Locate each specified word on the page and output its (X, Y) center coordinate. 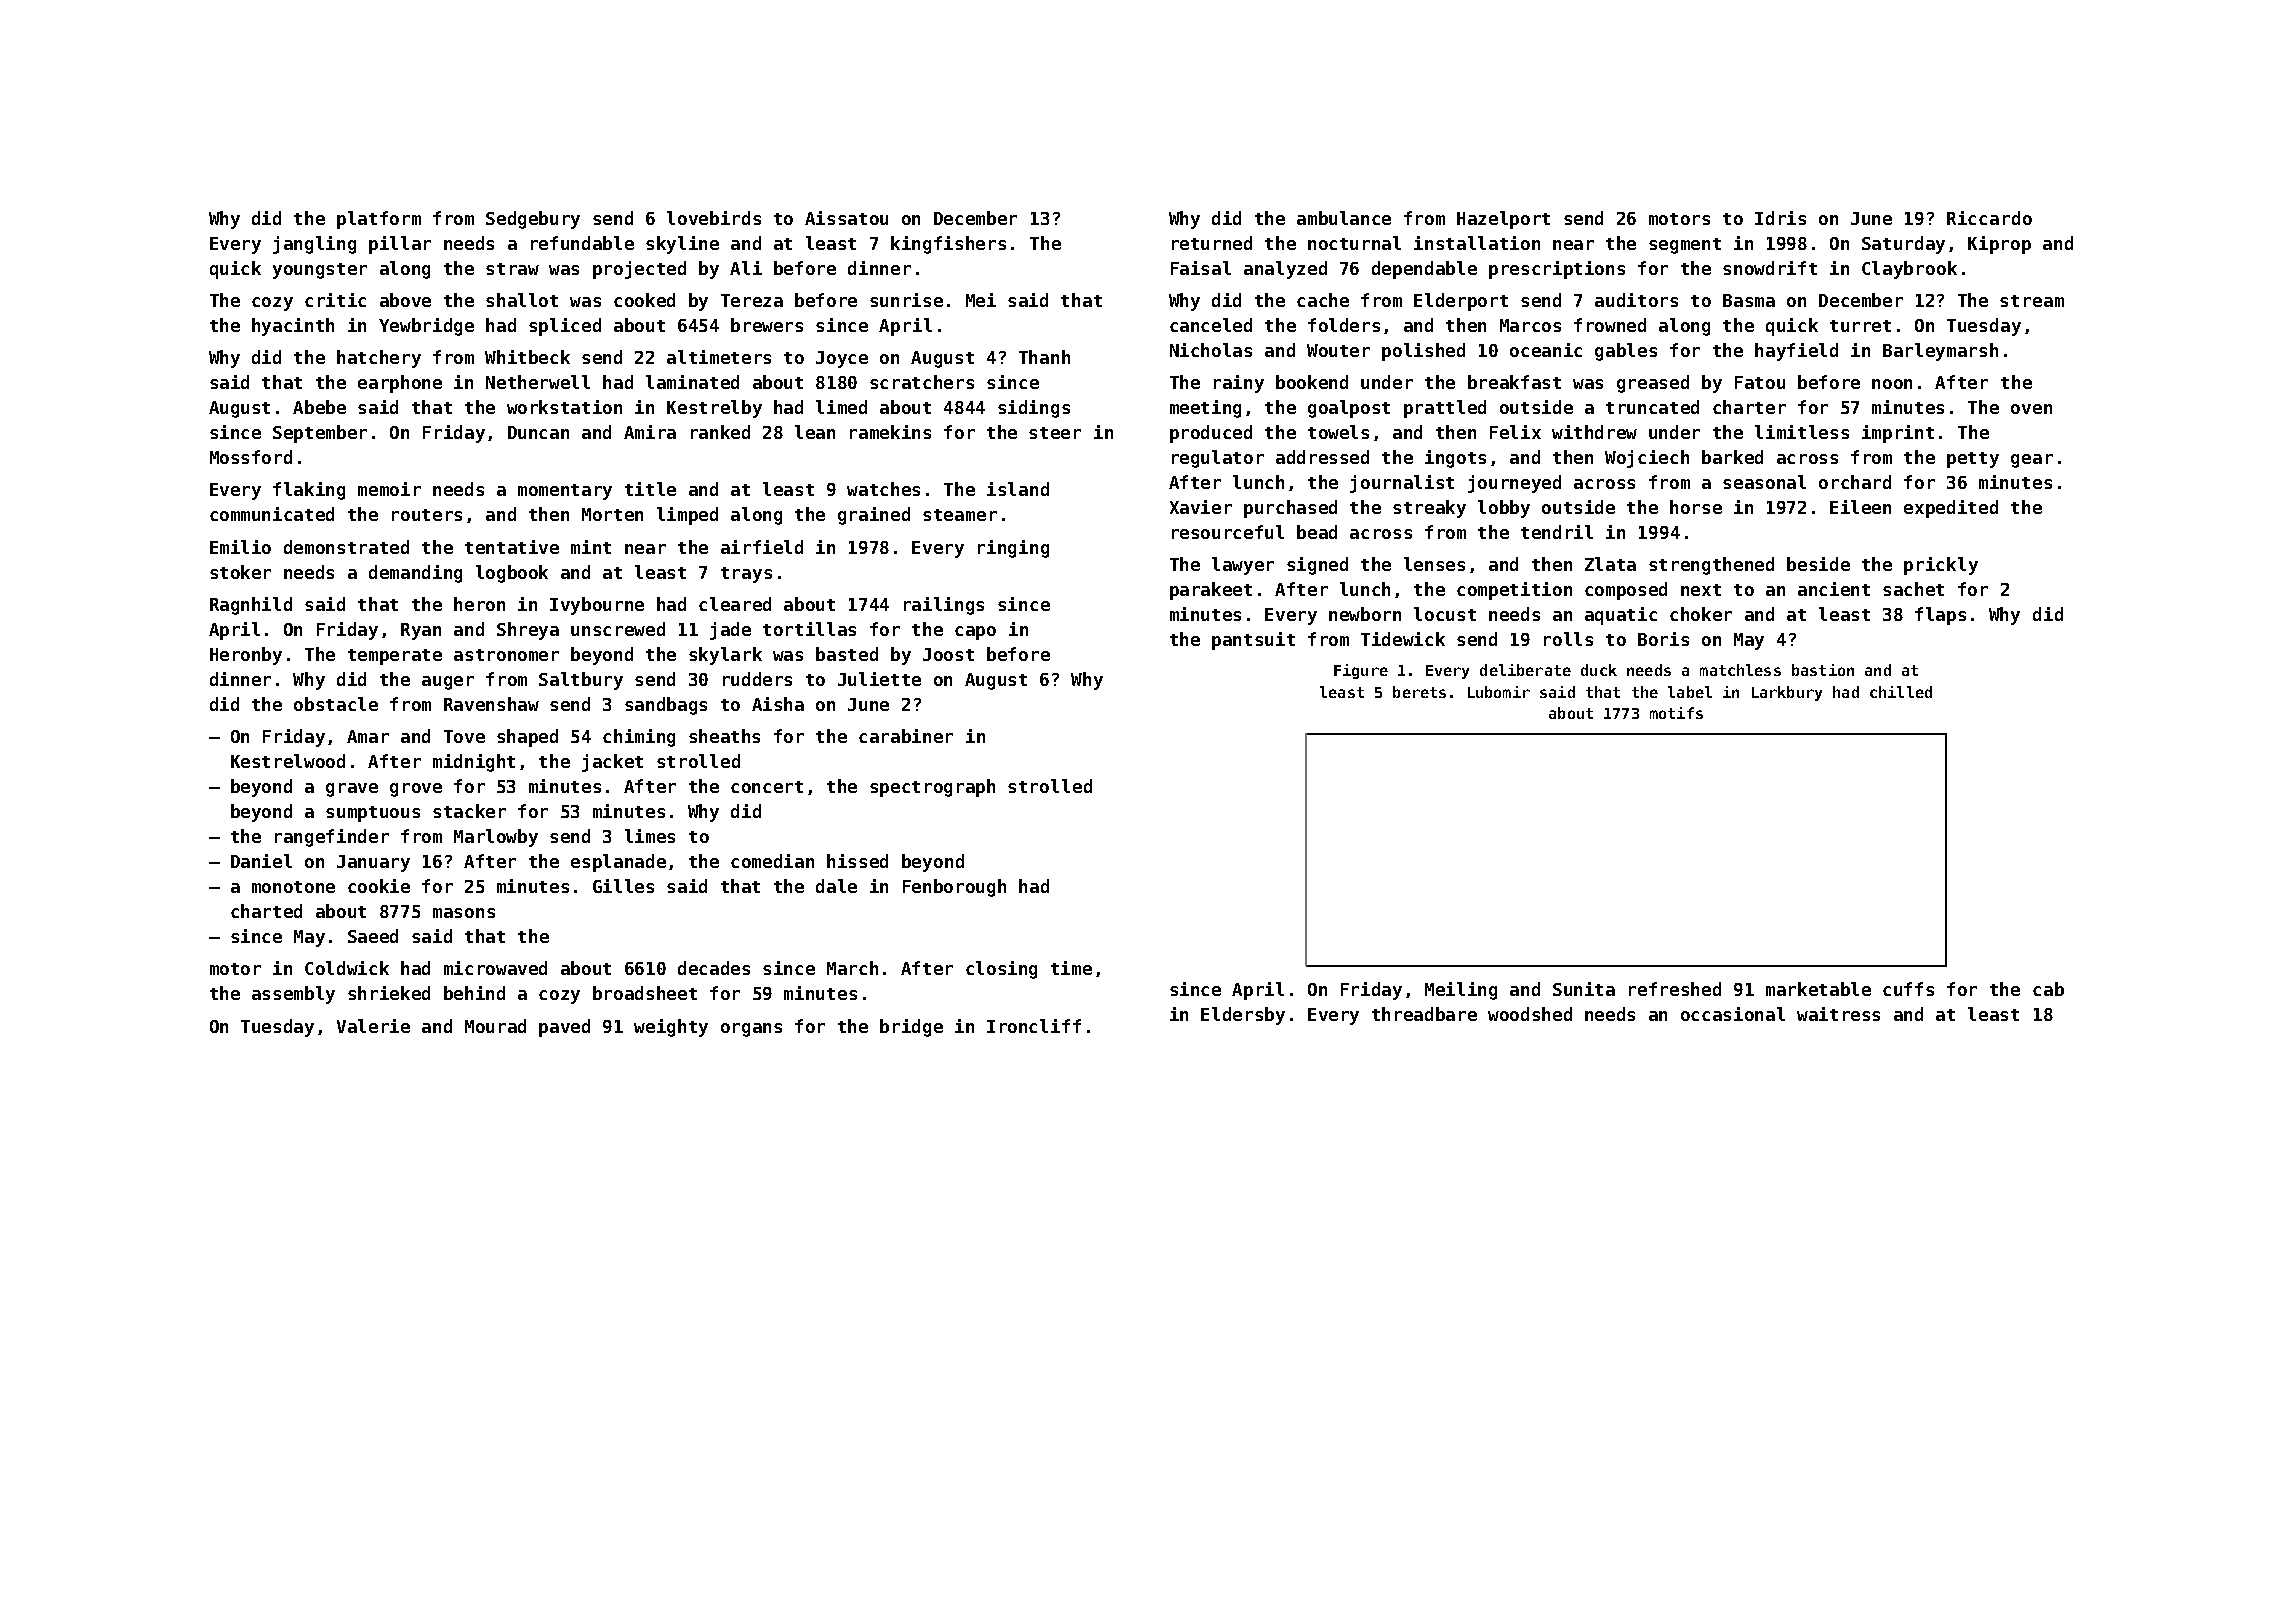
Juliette (879, 679)
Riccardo (1989, 218)
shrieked (389, 993)
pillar (400, 245)
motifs (1676, 713)
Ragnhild (251, 606)
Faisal (1201, 268)
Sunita (1584, 989)
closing (1001, 970)
